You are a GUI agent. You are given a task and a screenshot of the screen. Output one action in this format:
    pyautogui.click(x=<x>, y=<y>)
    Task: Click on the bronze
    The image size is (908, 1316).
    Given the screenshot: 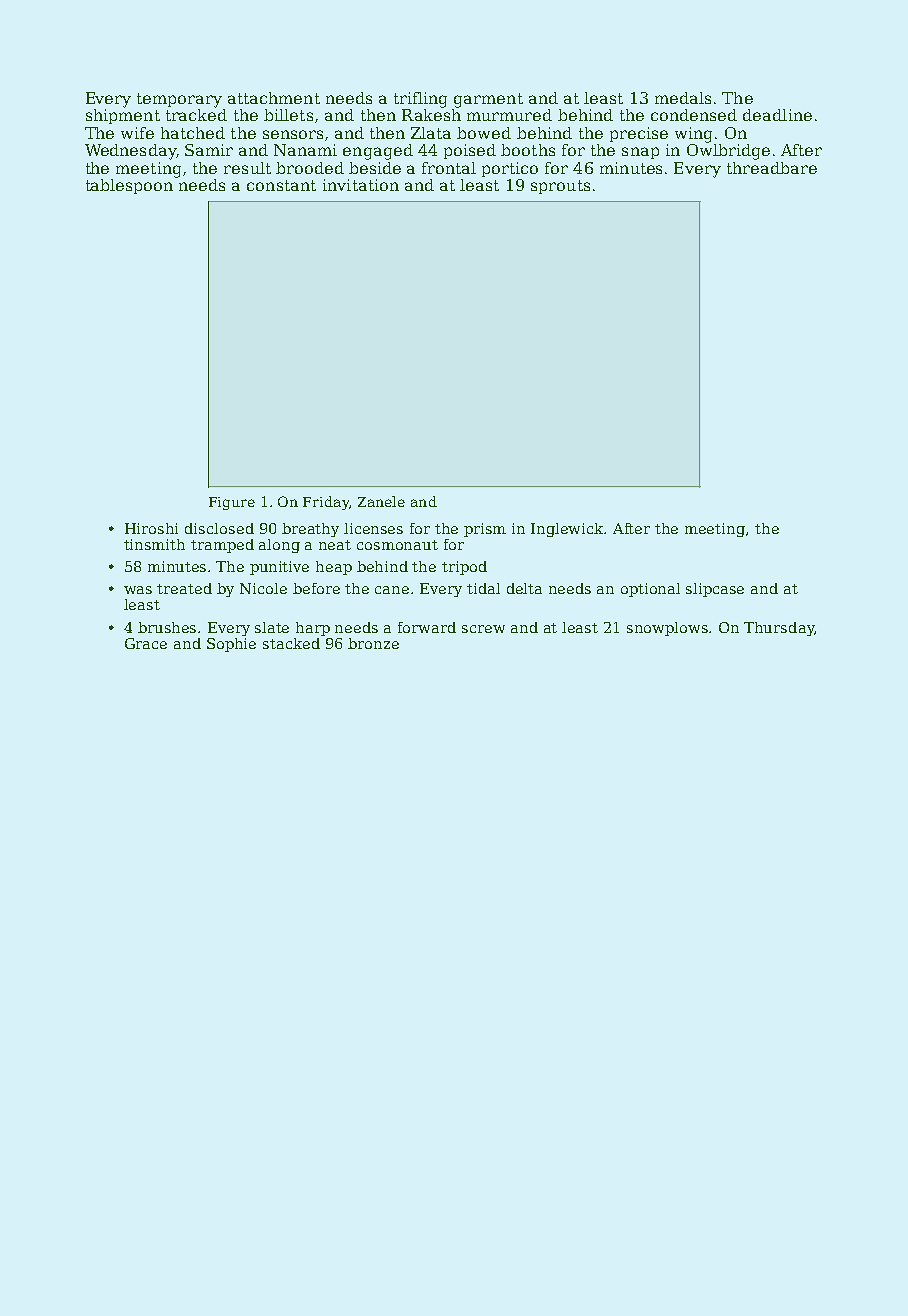 What is the action you would take?
    pyautogui.click(x=373, y=643)
